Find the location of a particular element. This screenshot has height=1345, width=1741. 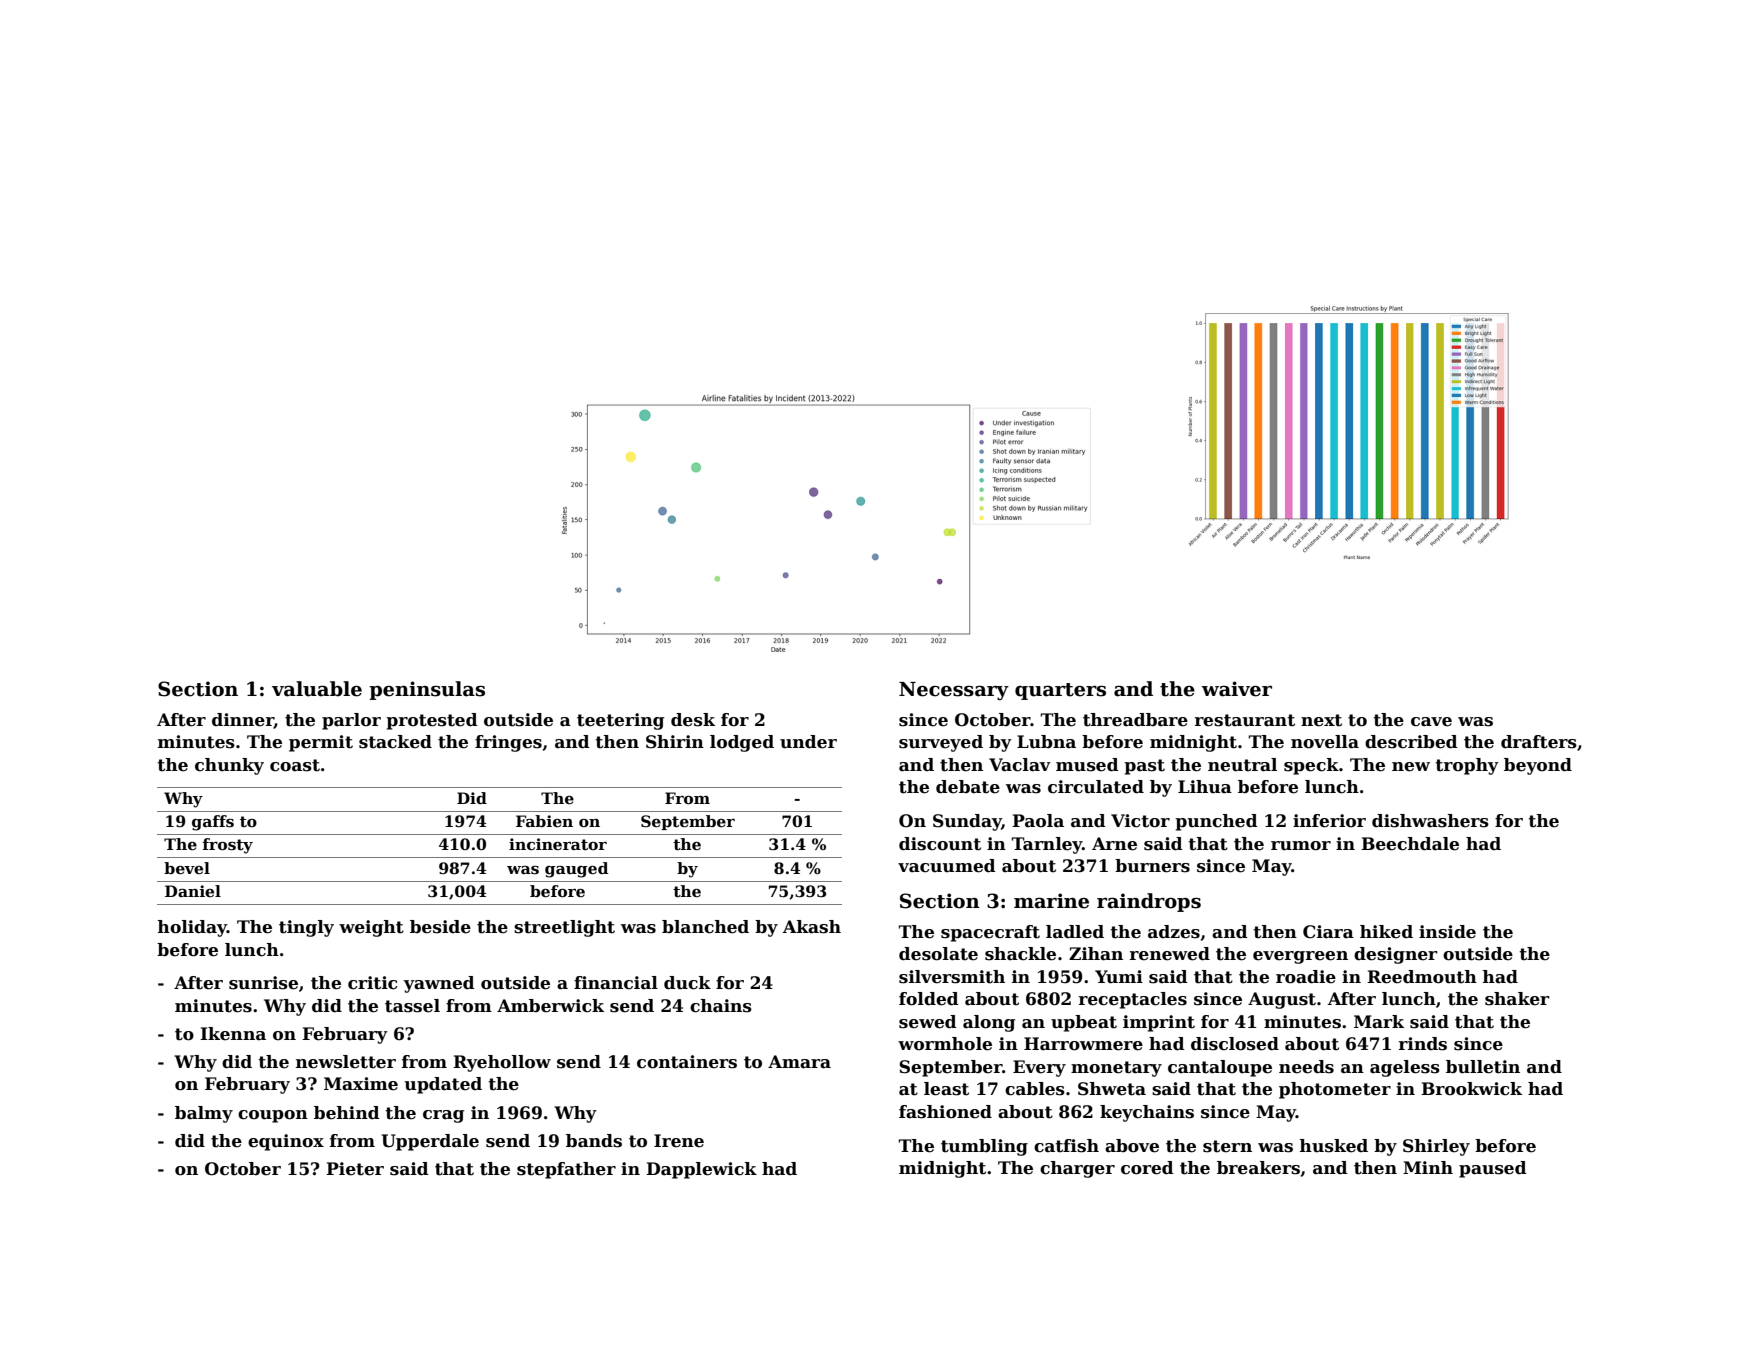

chunky is located at coordinates (229, 766).
